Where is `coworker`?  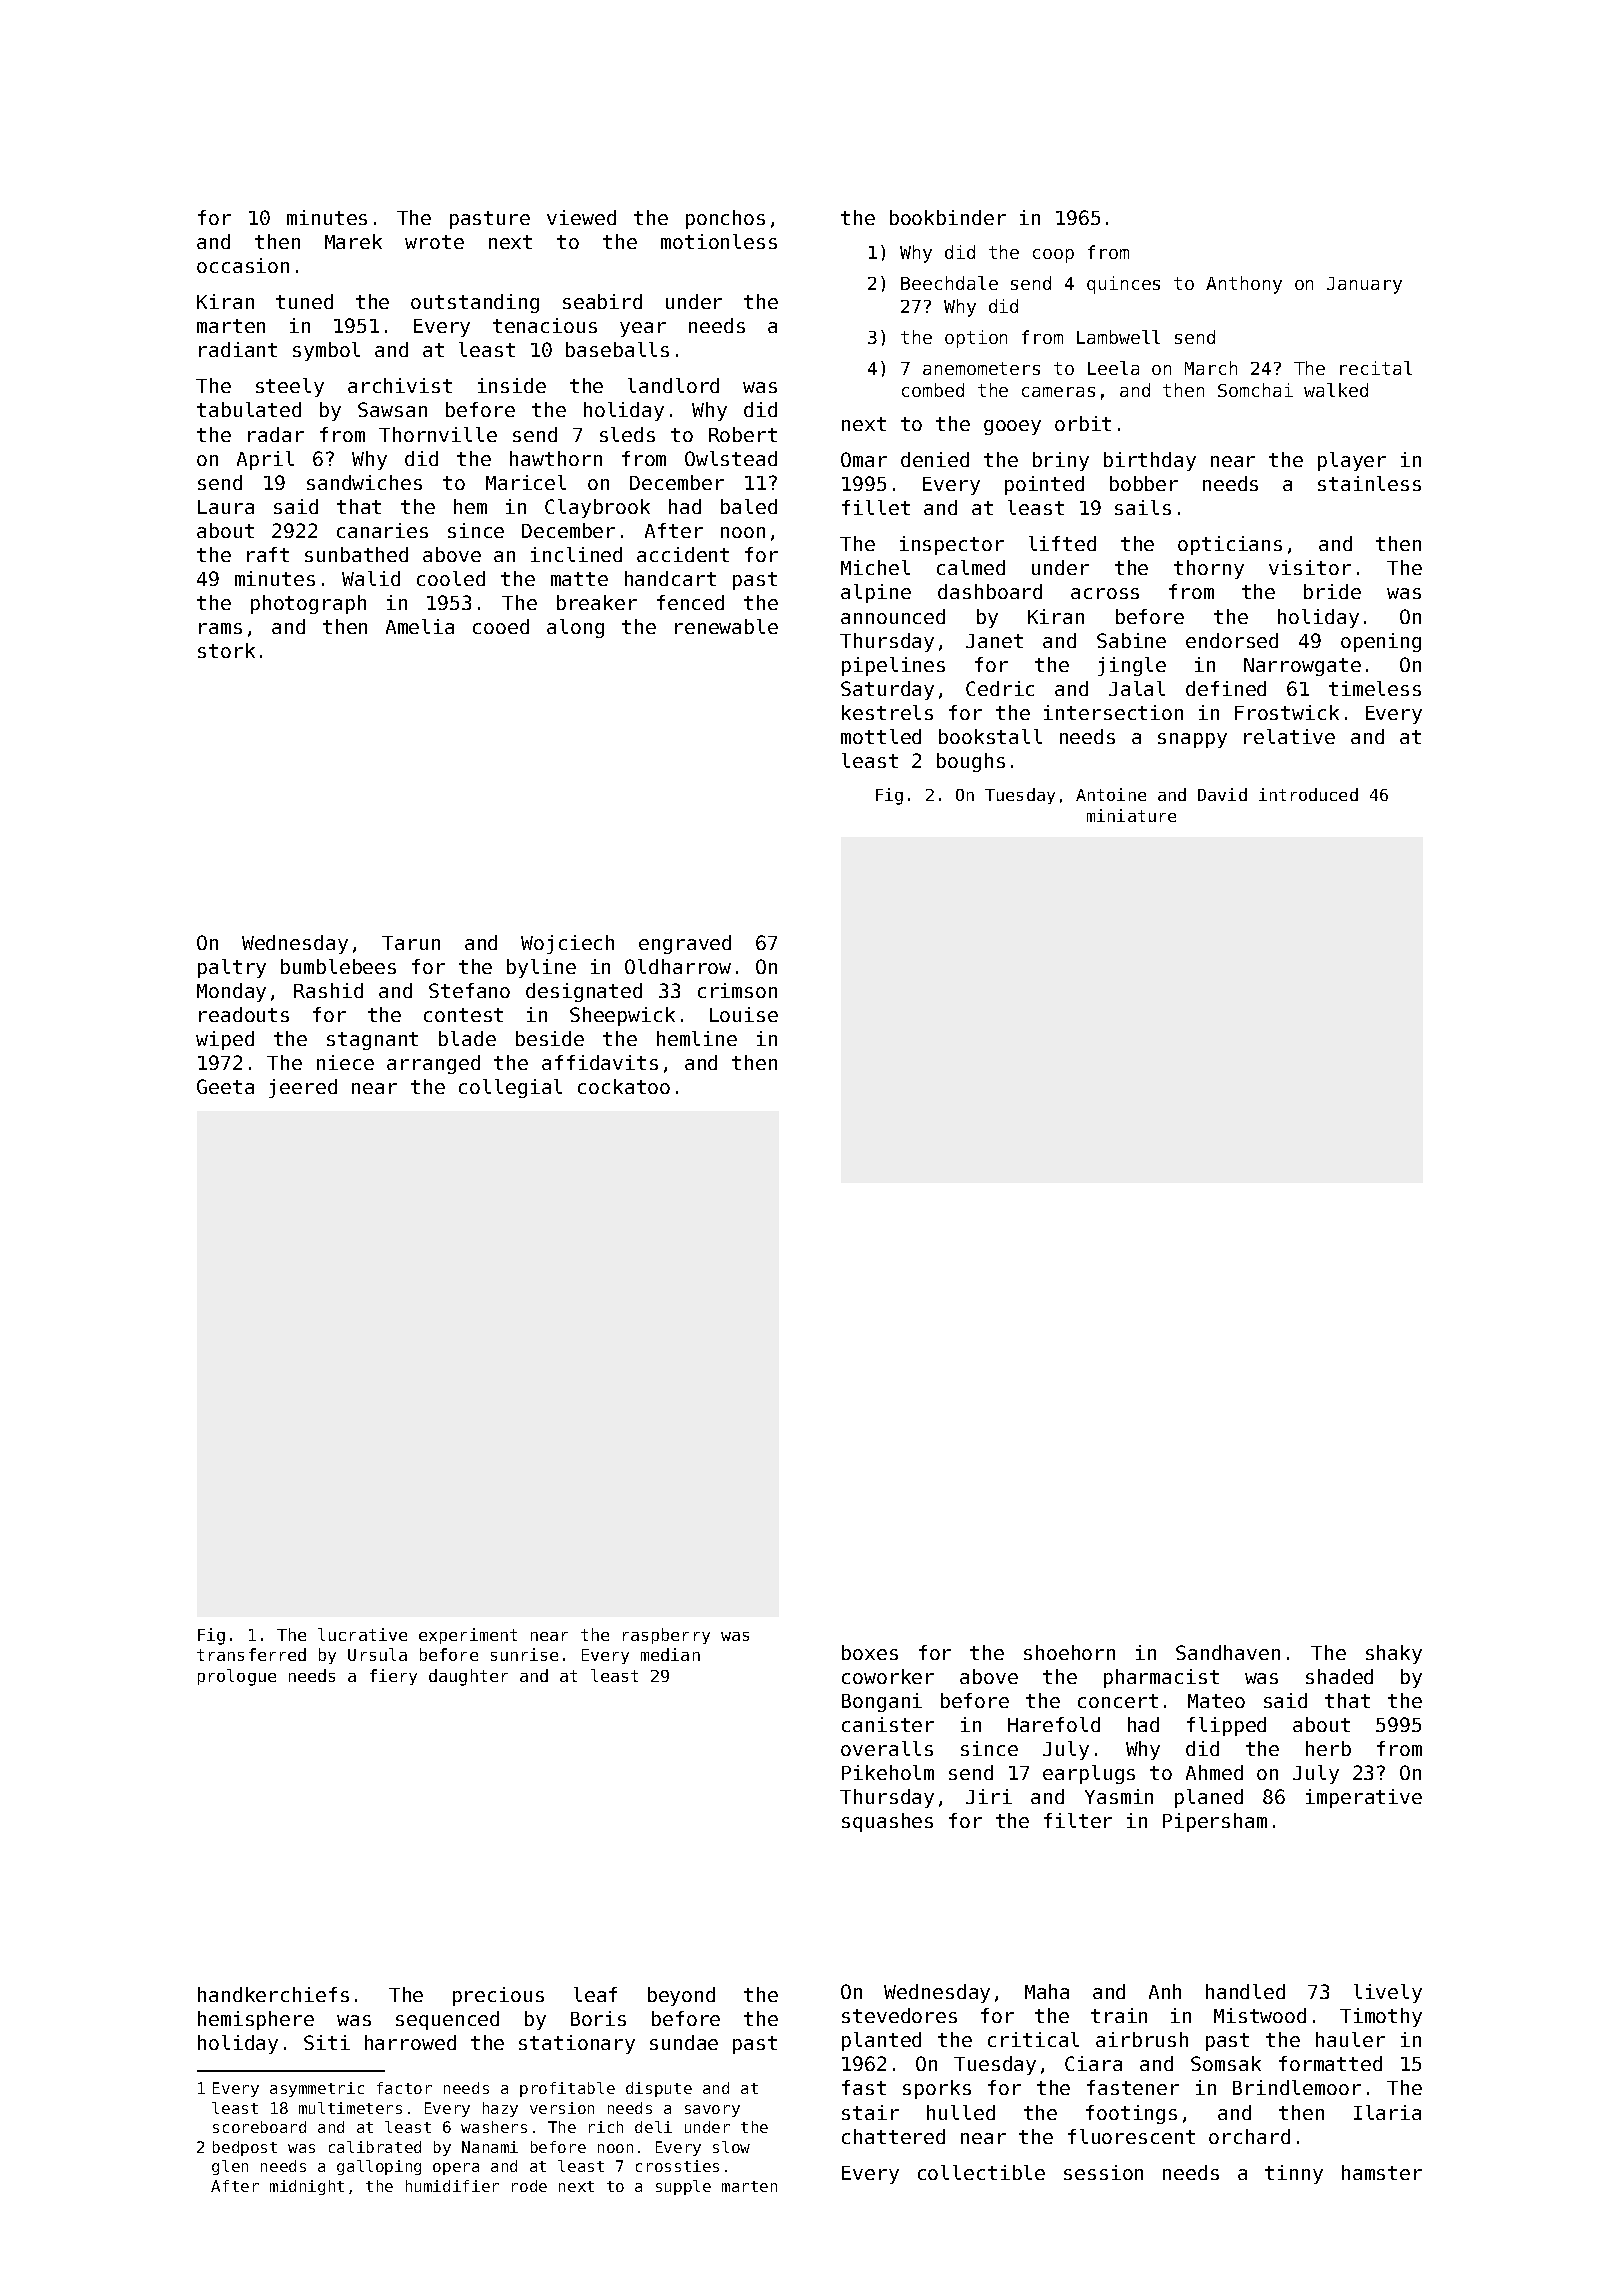 coworker is located at coordinates (888, 1676).
